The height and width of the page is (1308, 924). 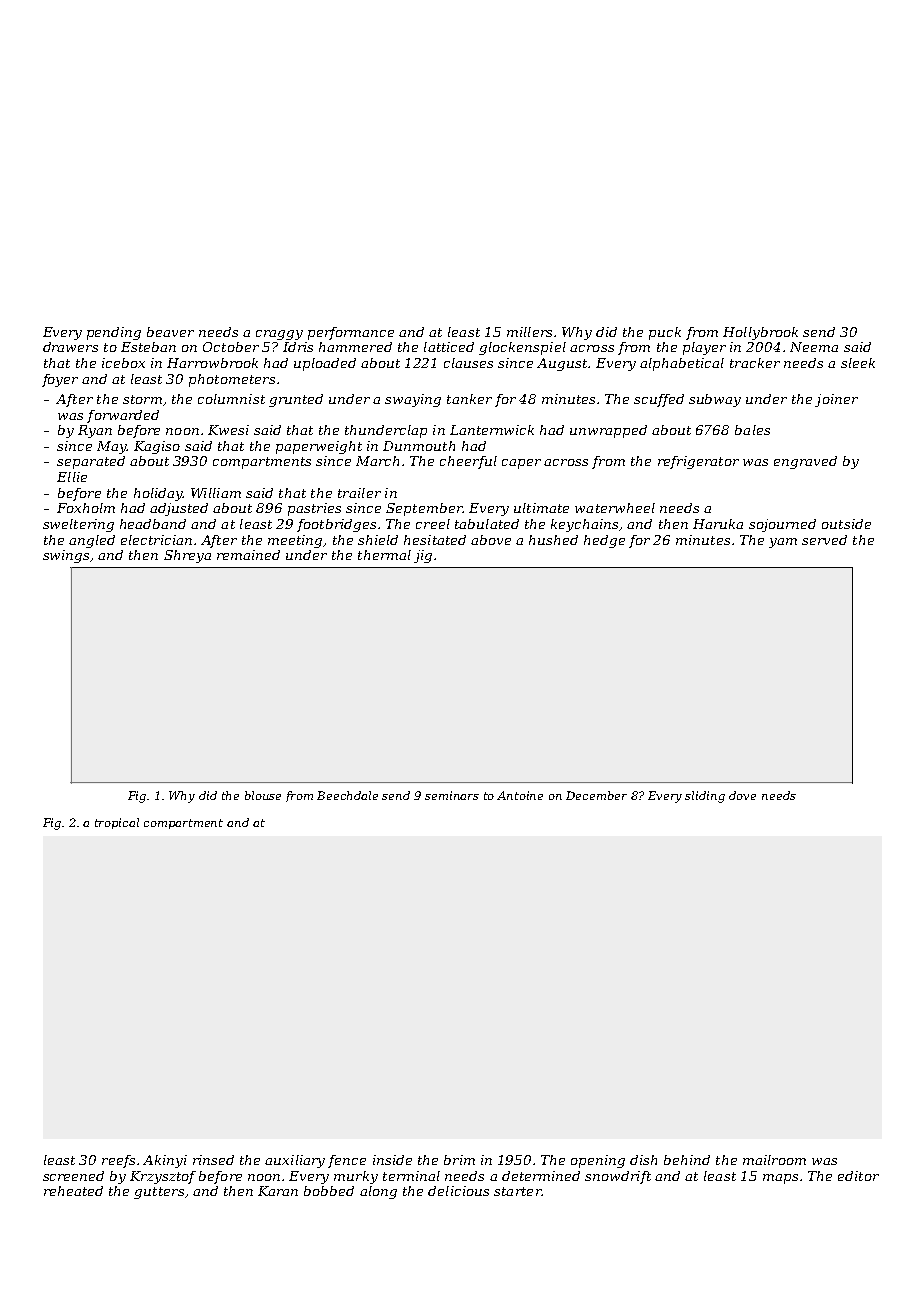 What do you see at coordinates (760, 333) in the page?
I see `Hollybrook` at bounding box center [760, 333].
